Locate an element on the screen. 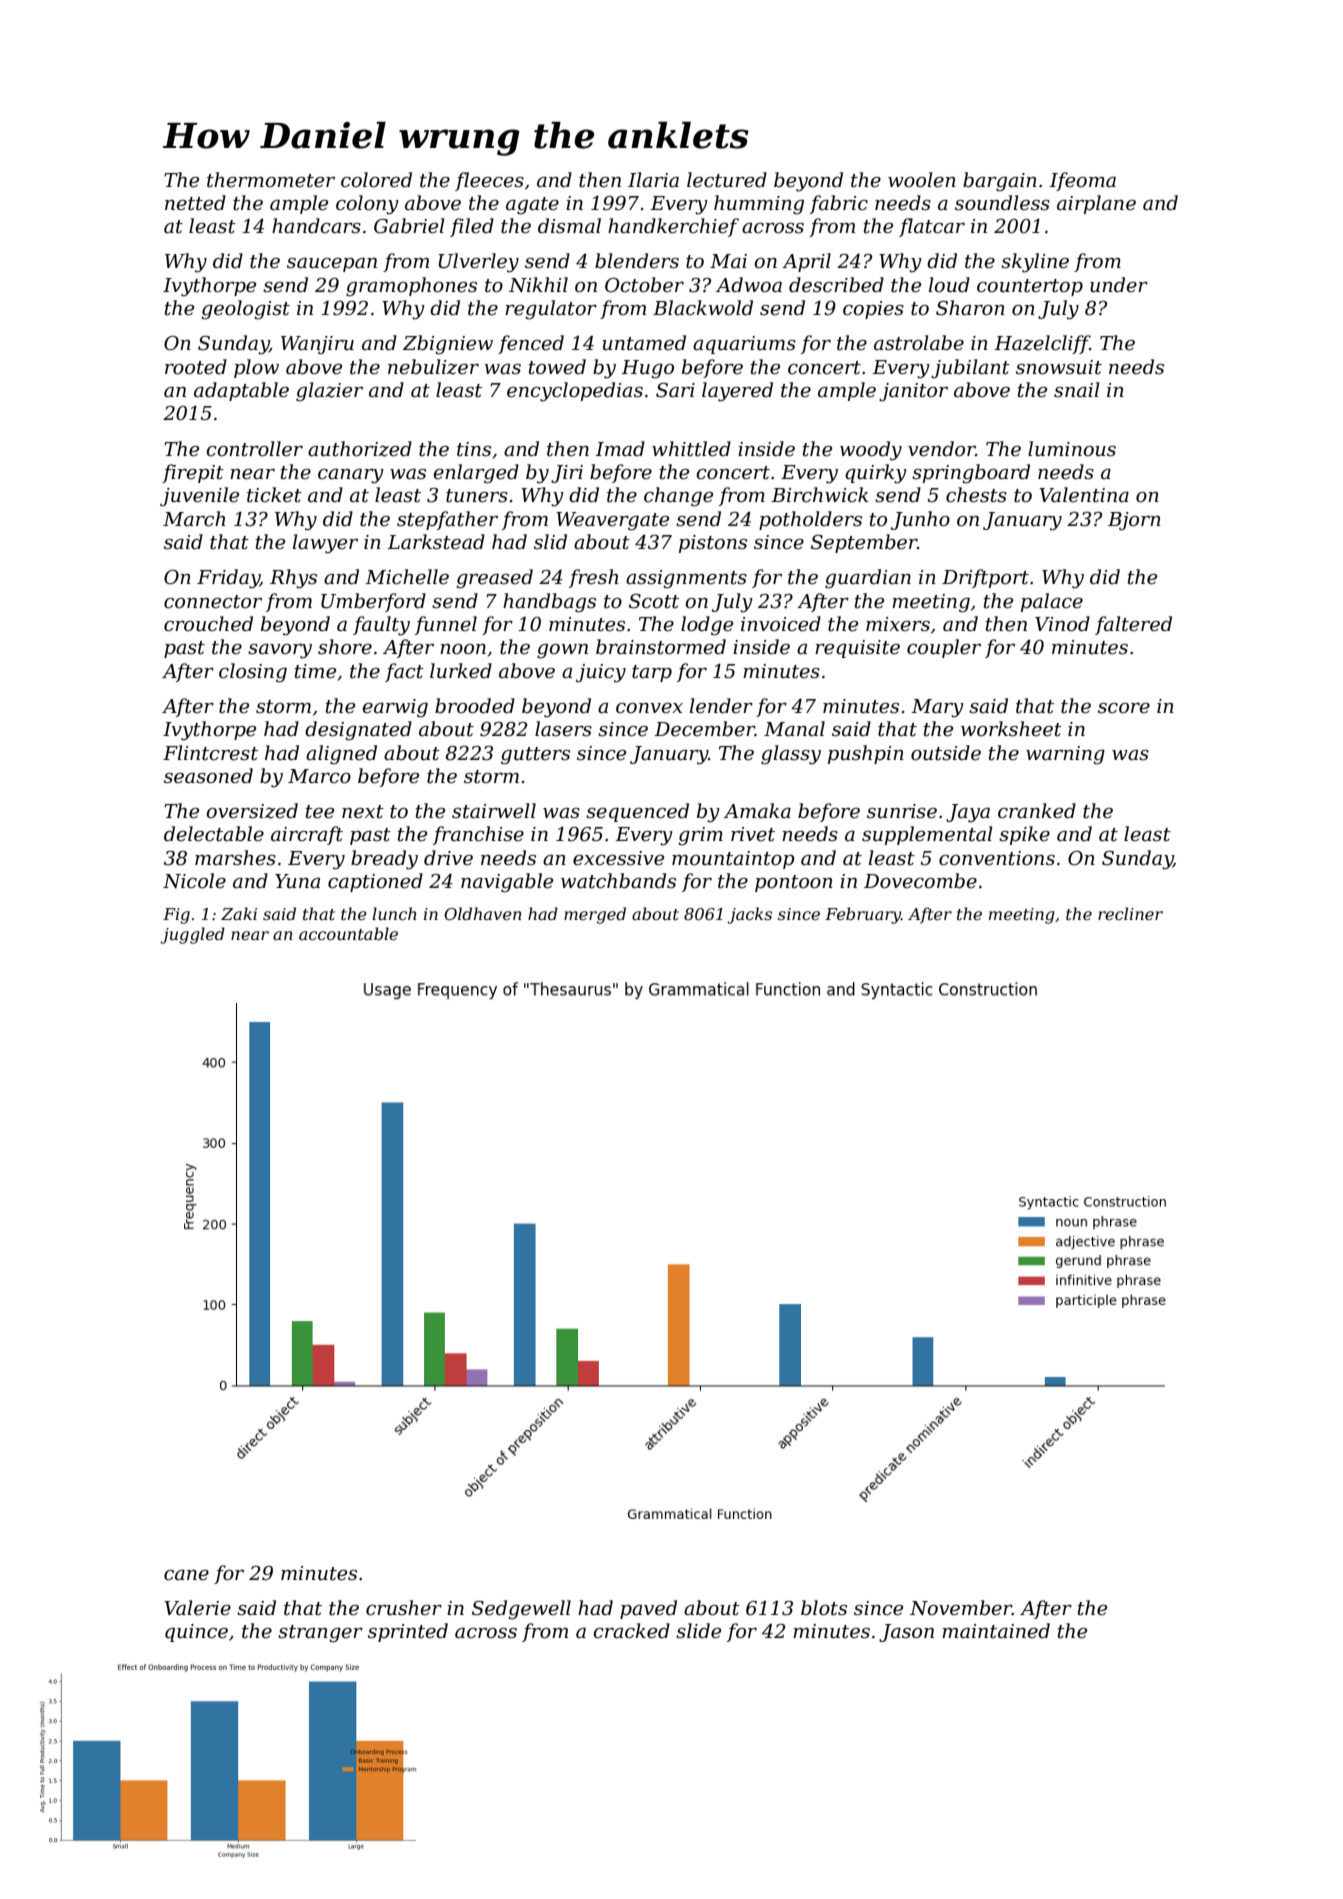 The height and width of the screenshot is (1899, 1343). quince is located at coordinates (196, 1633).
